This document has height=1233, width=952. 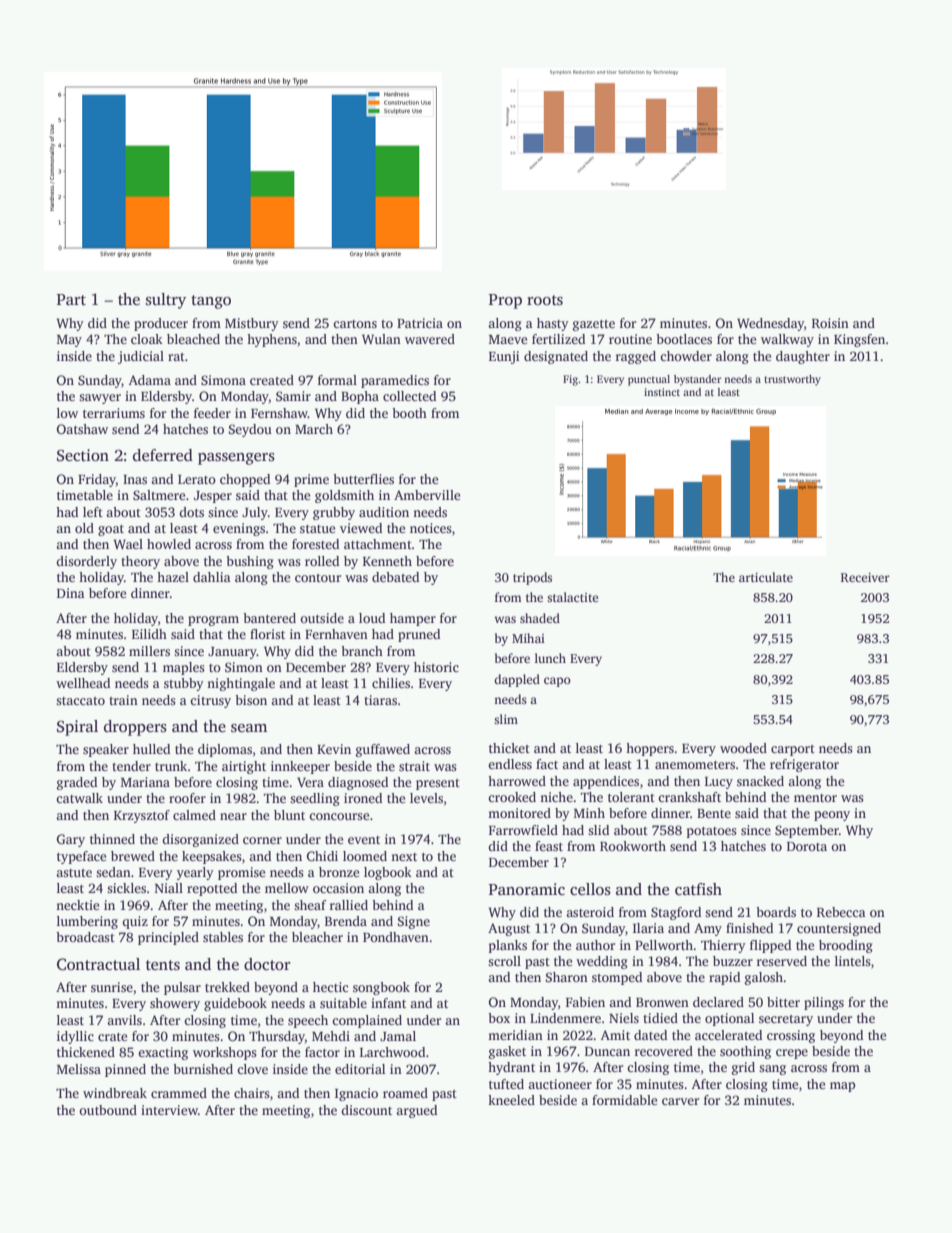 What do you see at coordinates (77, 728) in the document?
I see `Spiral` at bounding box center [77, 728].
